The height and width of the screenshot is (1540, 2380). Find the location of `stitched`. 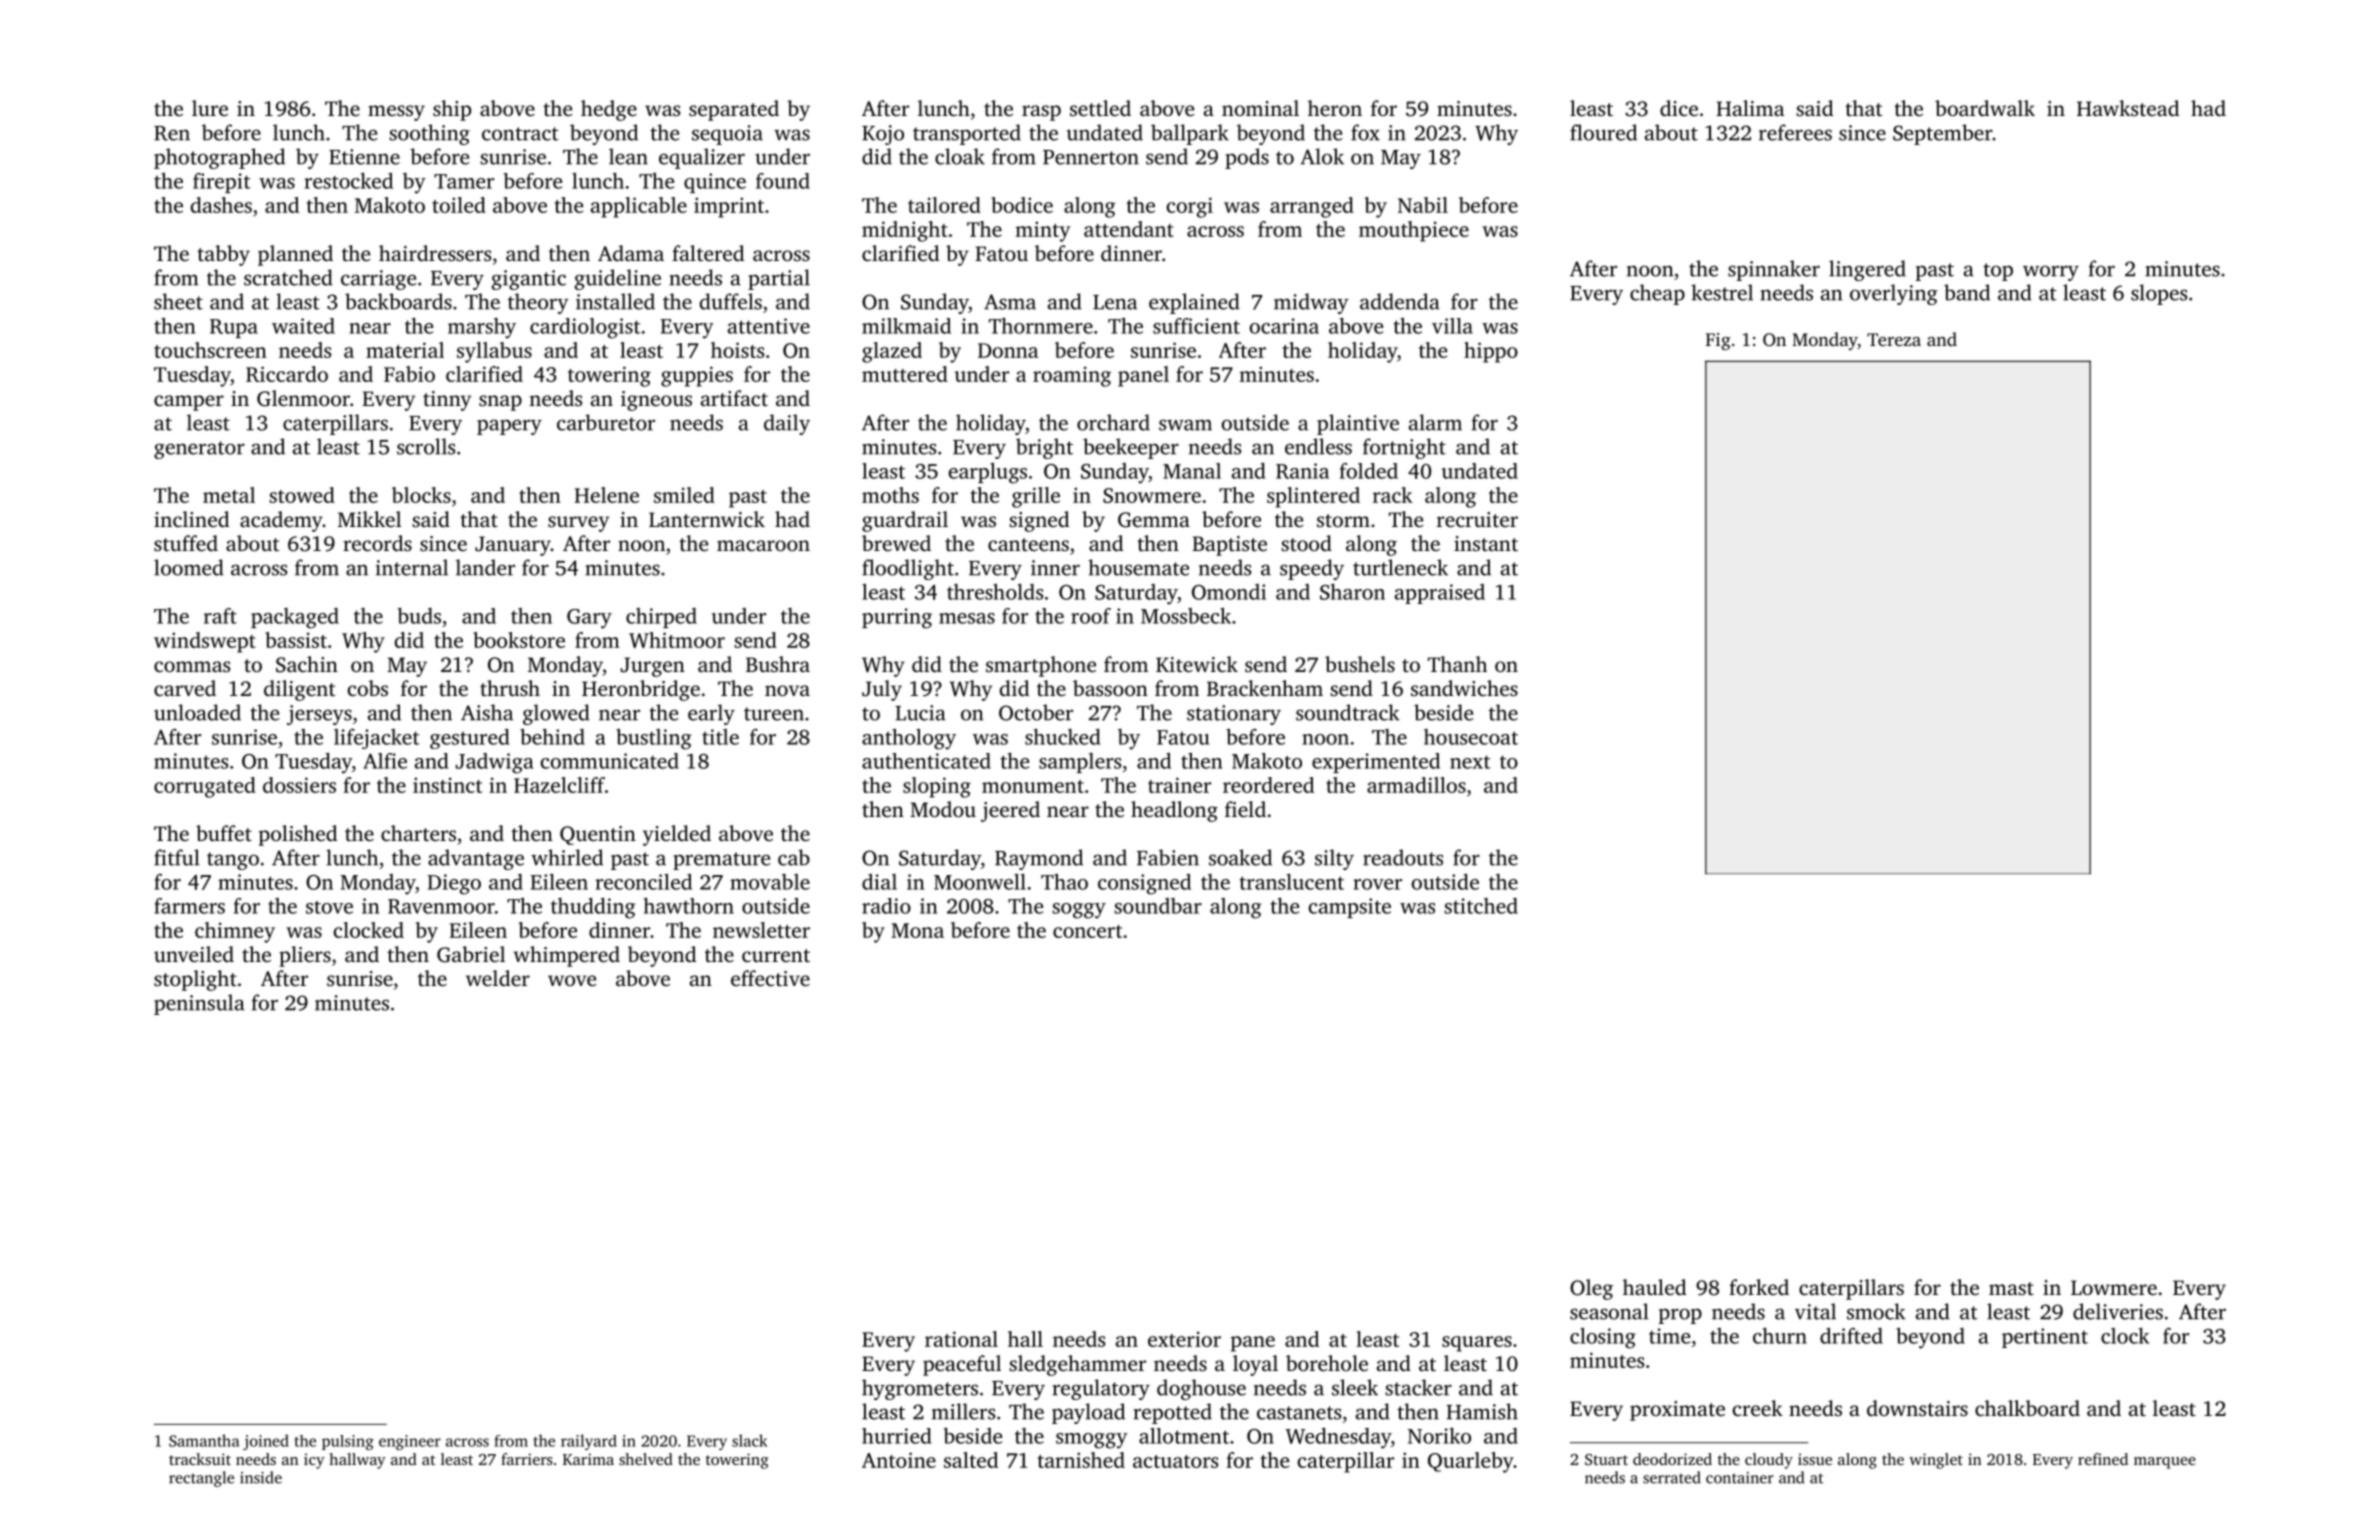

stitched is located at coordinates (1481, 906).
